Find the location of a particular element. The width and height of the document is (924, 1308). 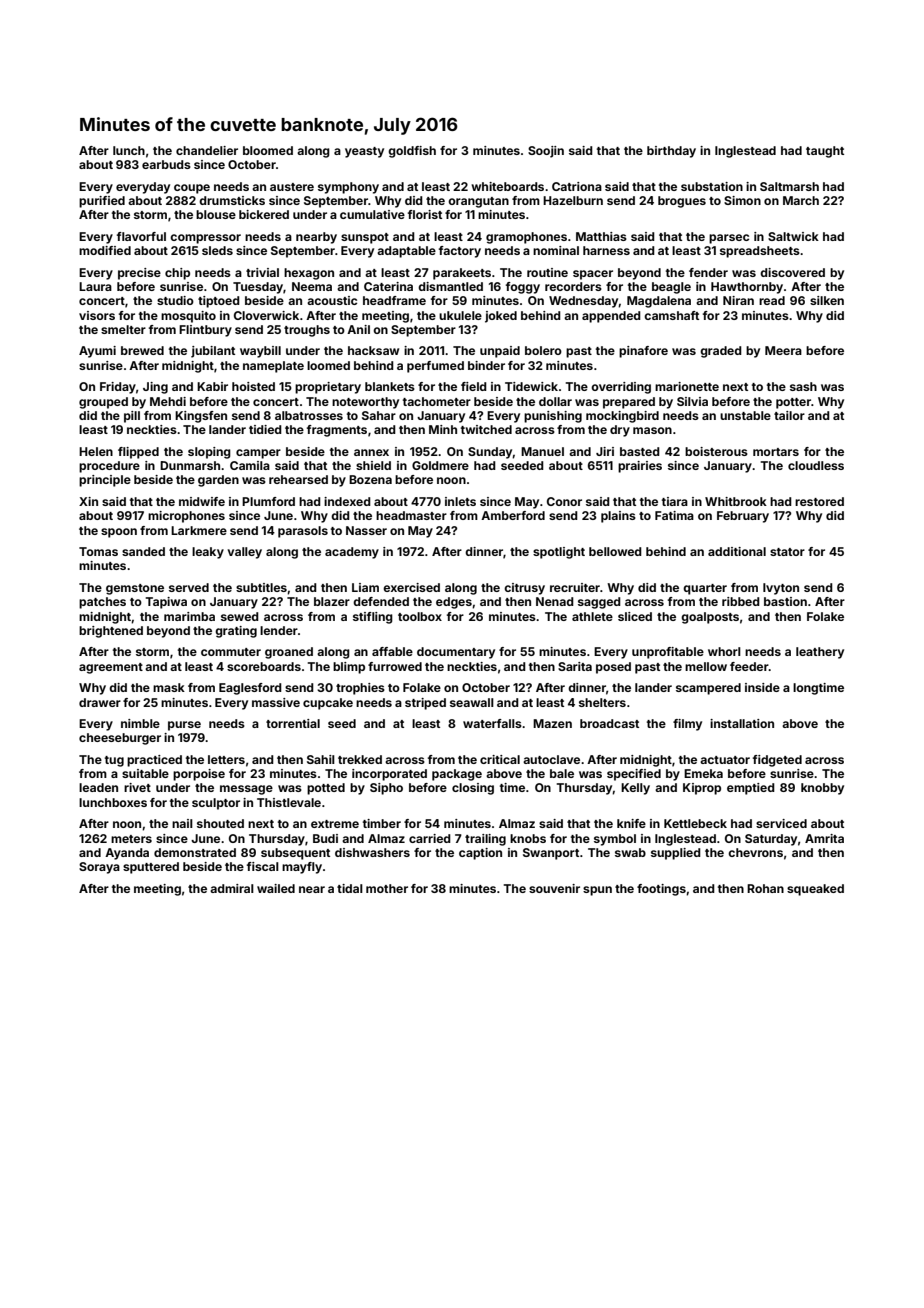

served is located at coordinates (189, 587).
